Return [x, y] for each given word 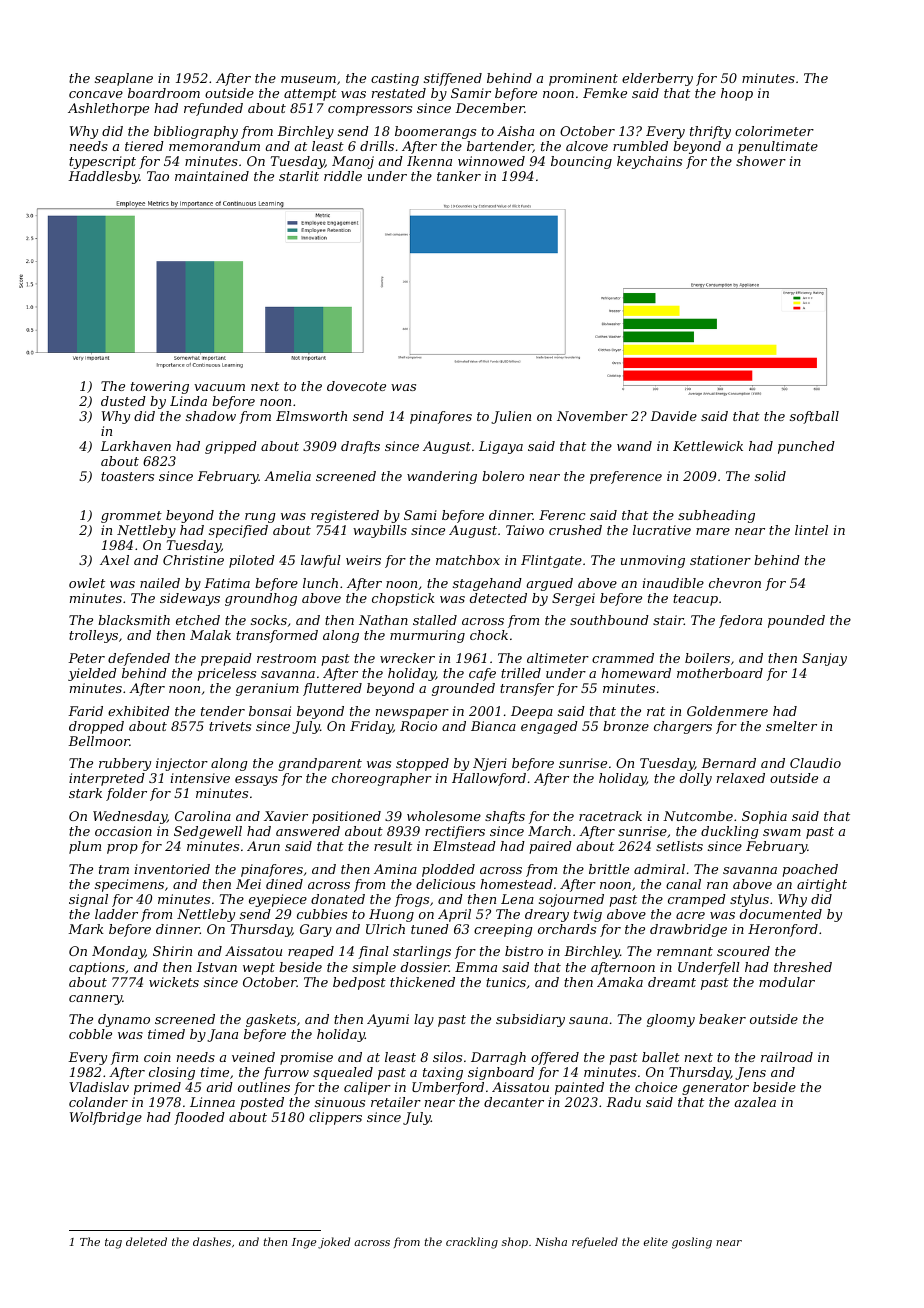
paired [550, 847]
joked [334, 1243]
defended [139, 659]
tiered [144, 146]
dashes [212, 1241]
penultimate [778, 147]
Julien [511, 417]
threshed [803, 967]
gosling [692, 1243]
